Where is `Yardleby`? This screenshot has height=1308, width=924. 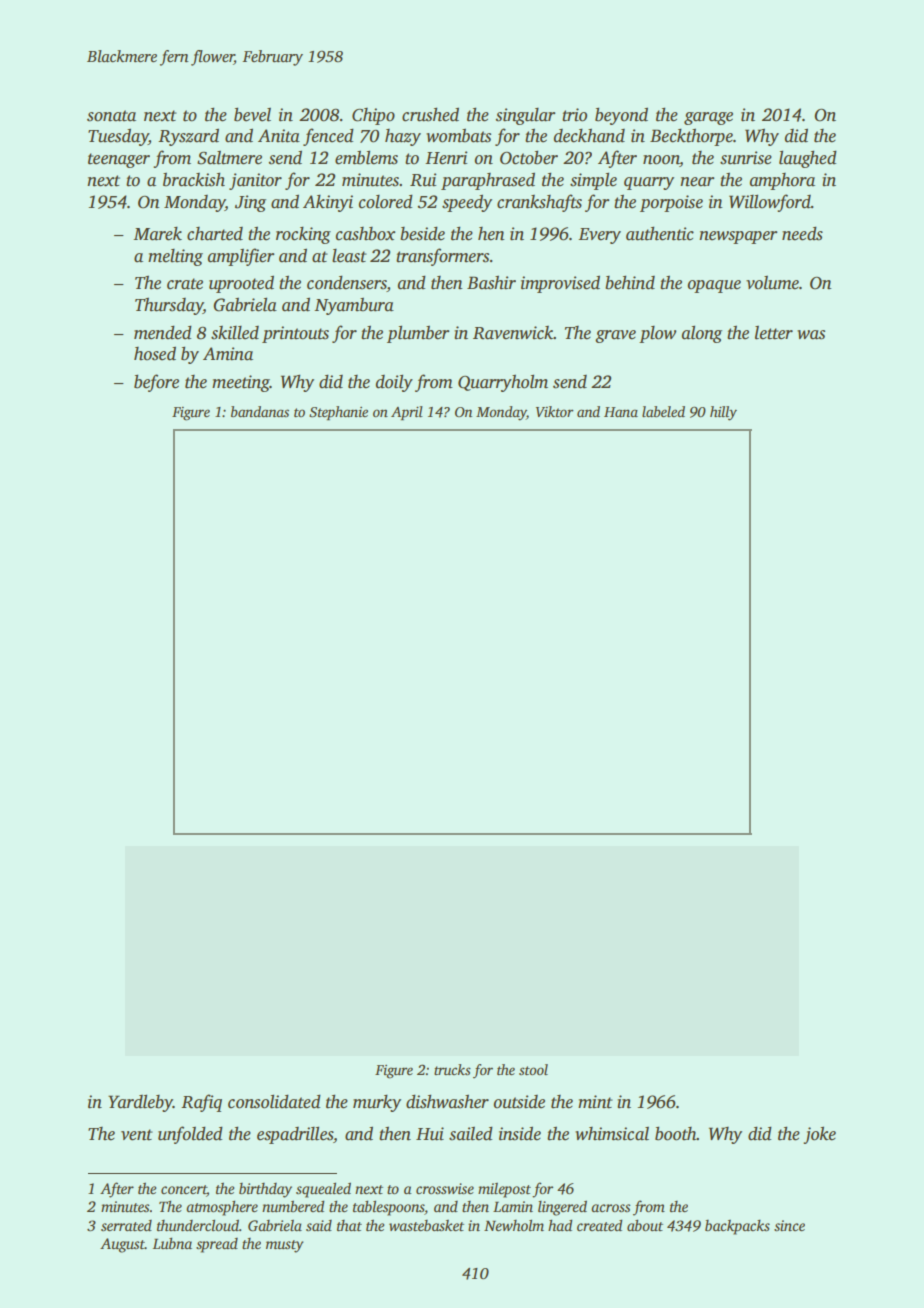
Yardleby is located at coordinates (140, 1103).
